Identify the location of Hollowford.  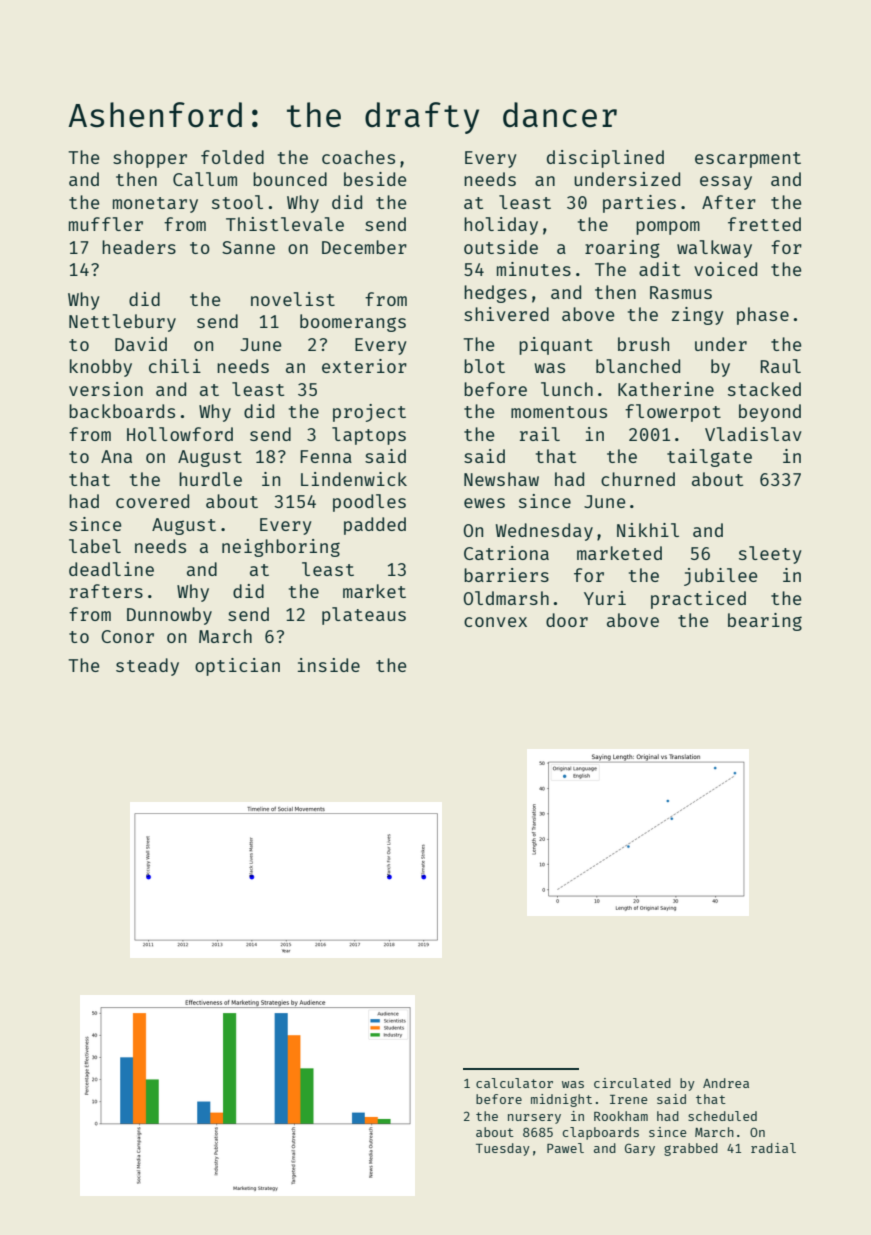
(180, 434).
